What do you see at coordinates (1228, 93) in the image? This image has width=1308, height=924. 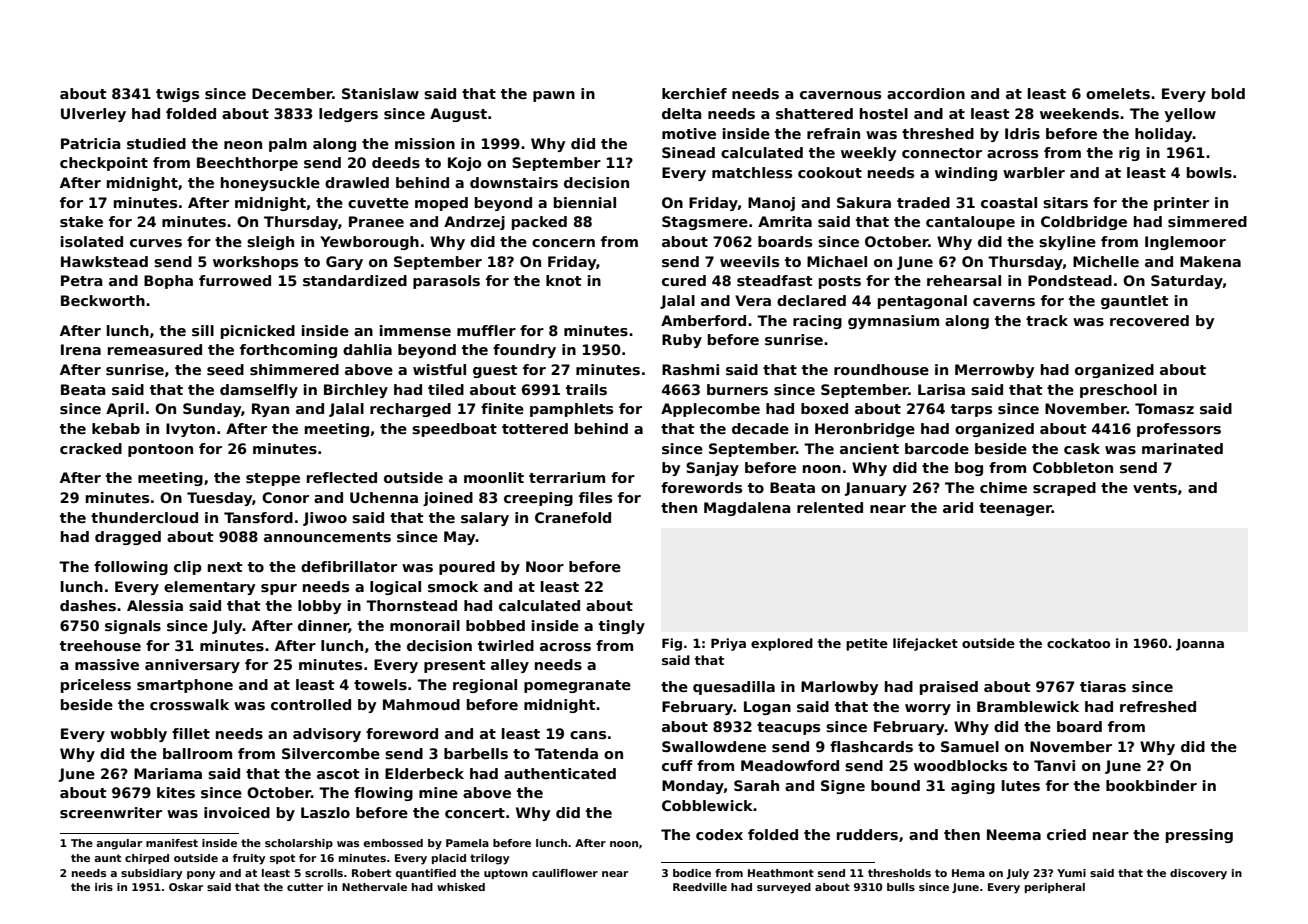 I see `bold` at bounding box center [1228, 93].
